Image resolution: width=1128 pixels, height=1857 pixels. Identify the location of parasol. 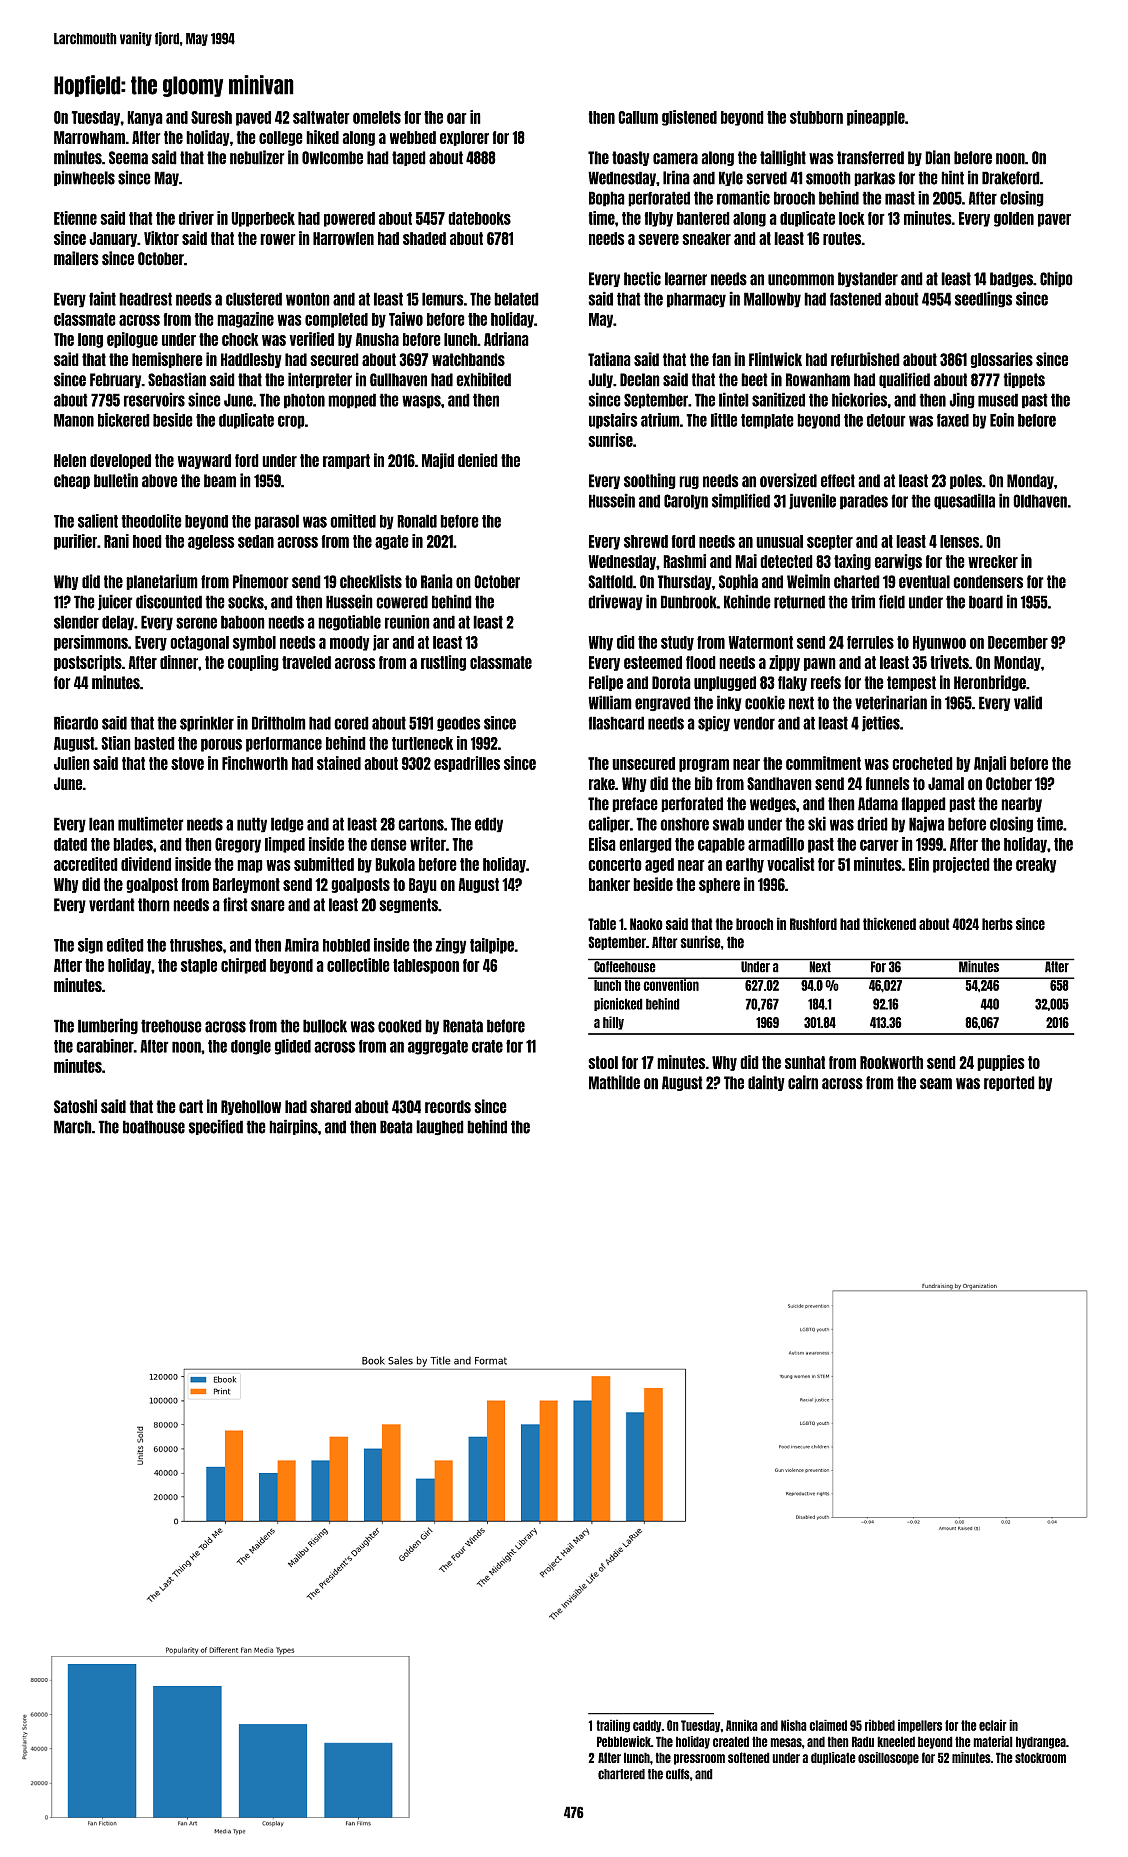
(277, 522).
